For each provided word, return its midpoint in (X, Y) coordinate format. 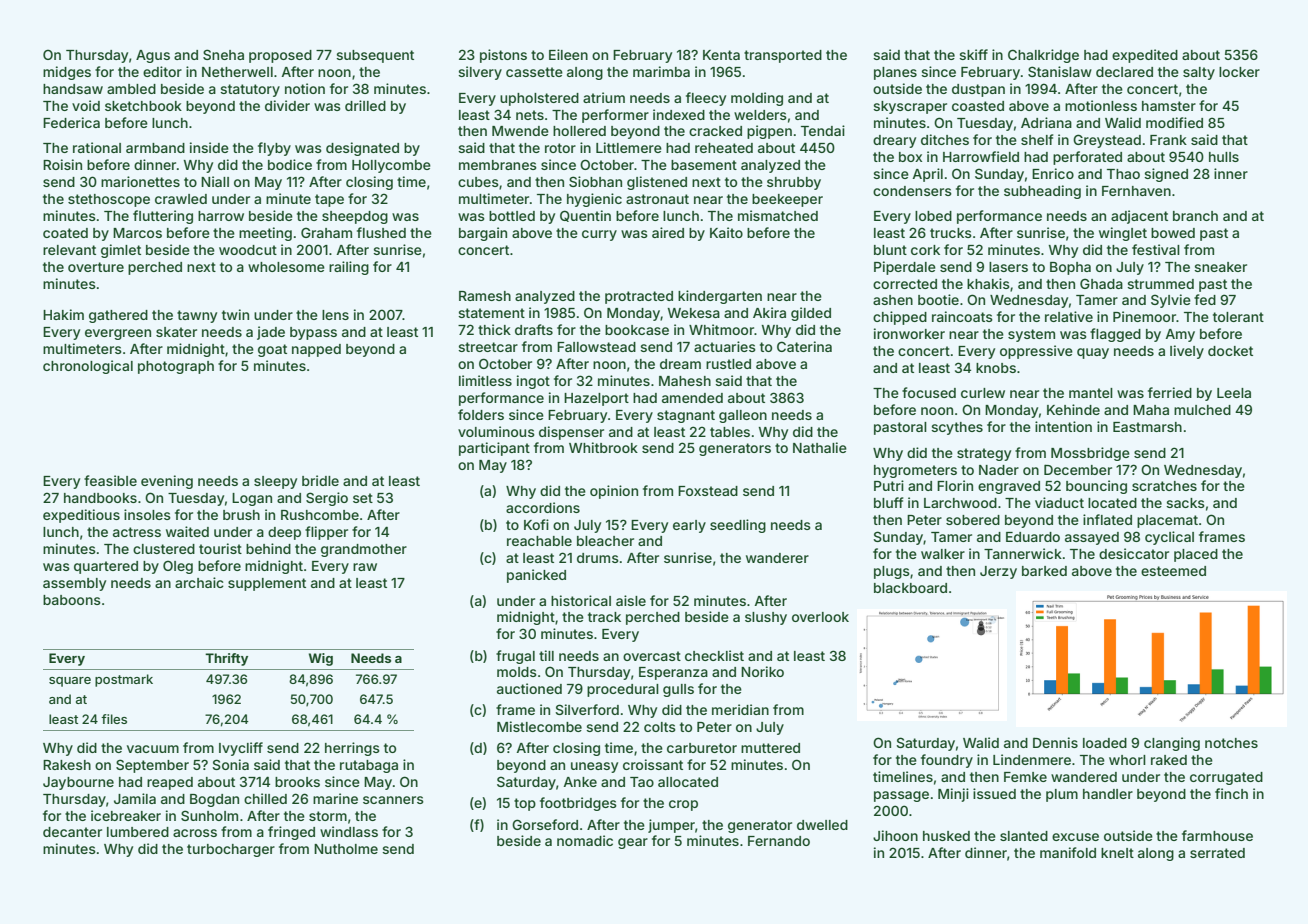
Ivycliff (241, 749)
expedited (1145, 56)
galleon (743, 416)
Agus (153, 56)
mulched (1202, 410)
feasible (110, 480)
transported (783, 56)
